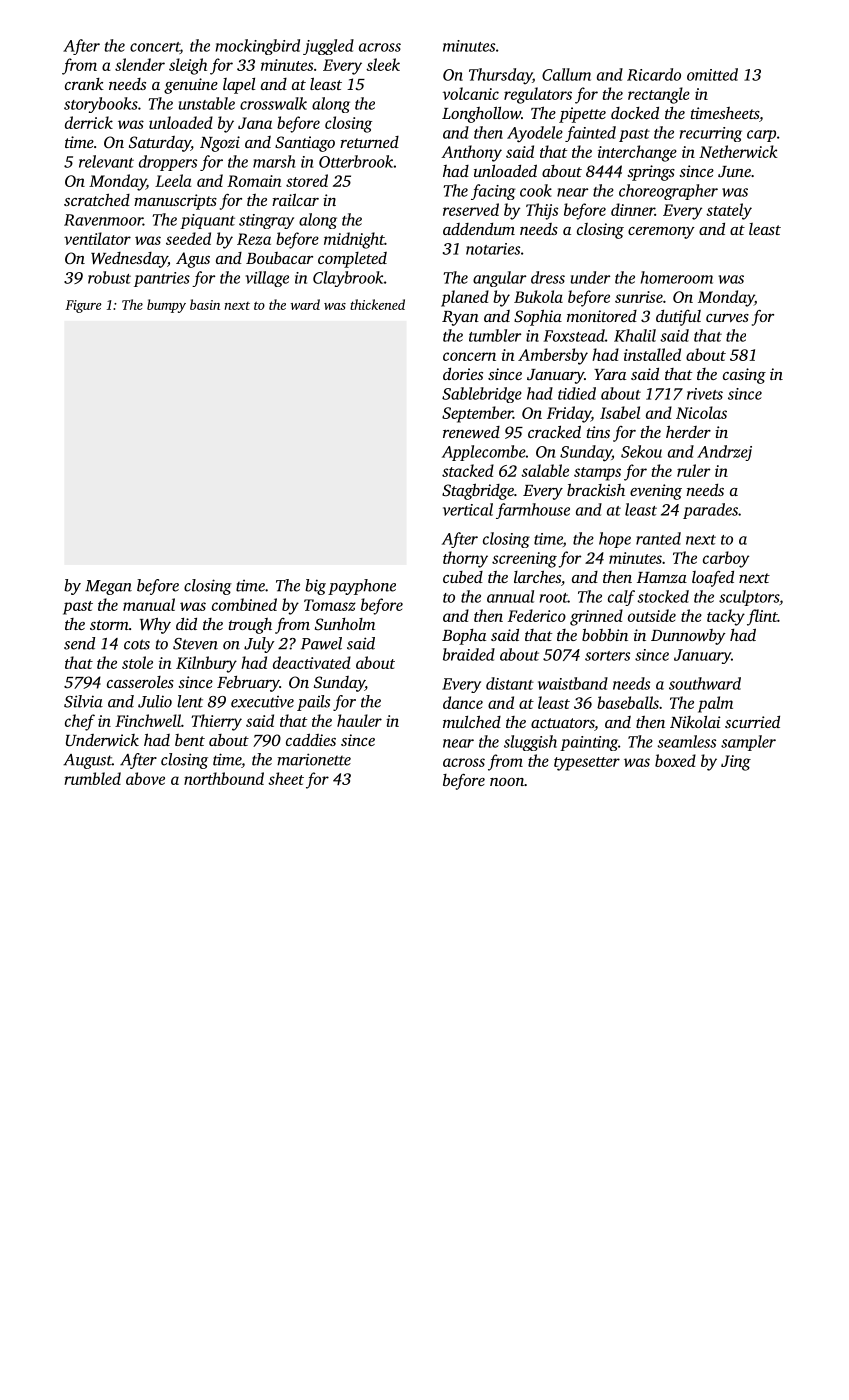  Describe the element at coordinates (377, 304) in the page. I see `thickened` at that location.
